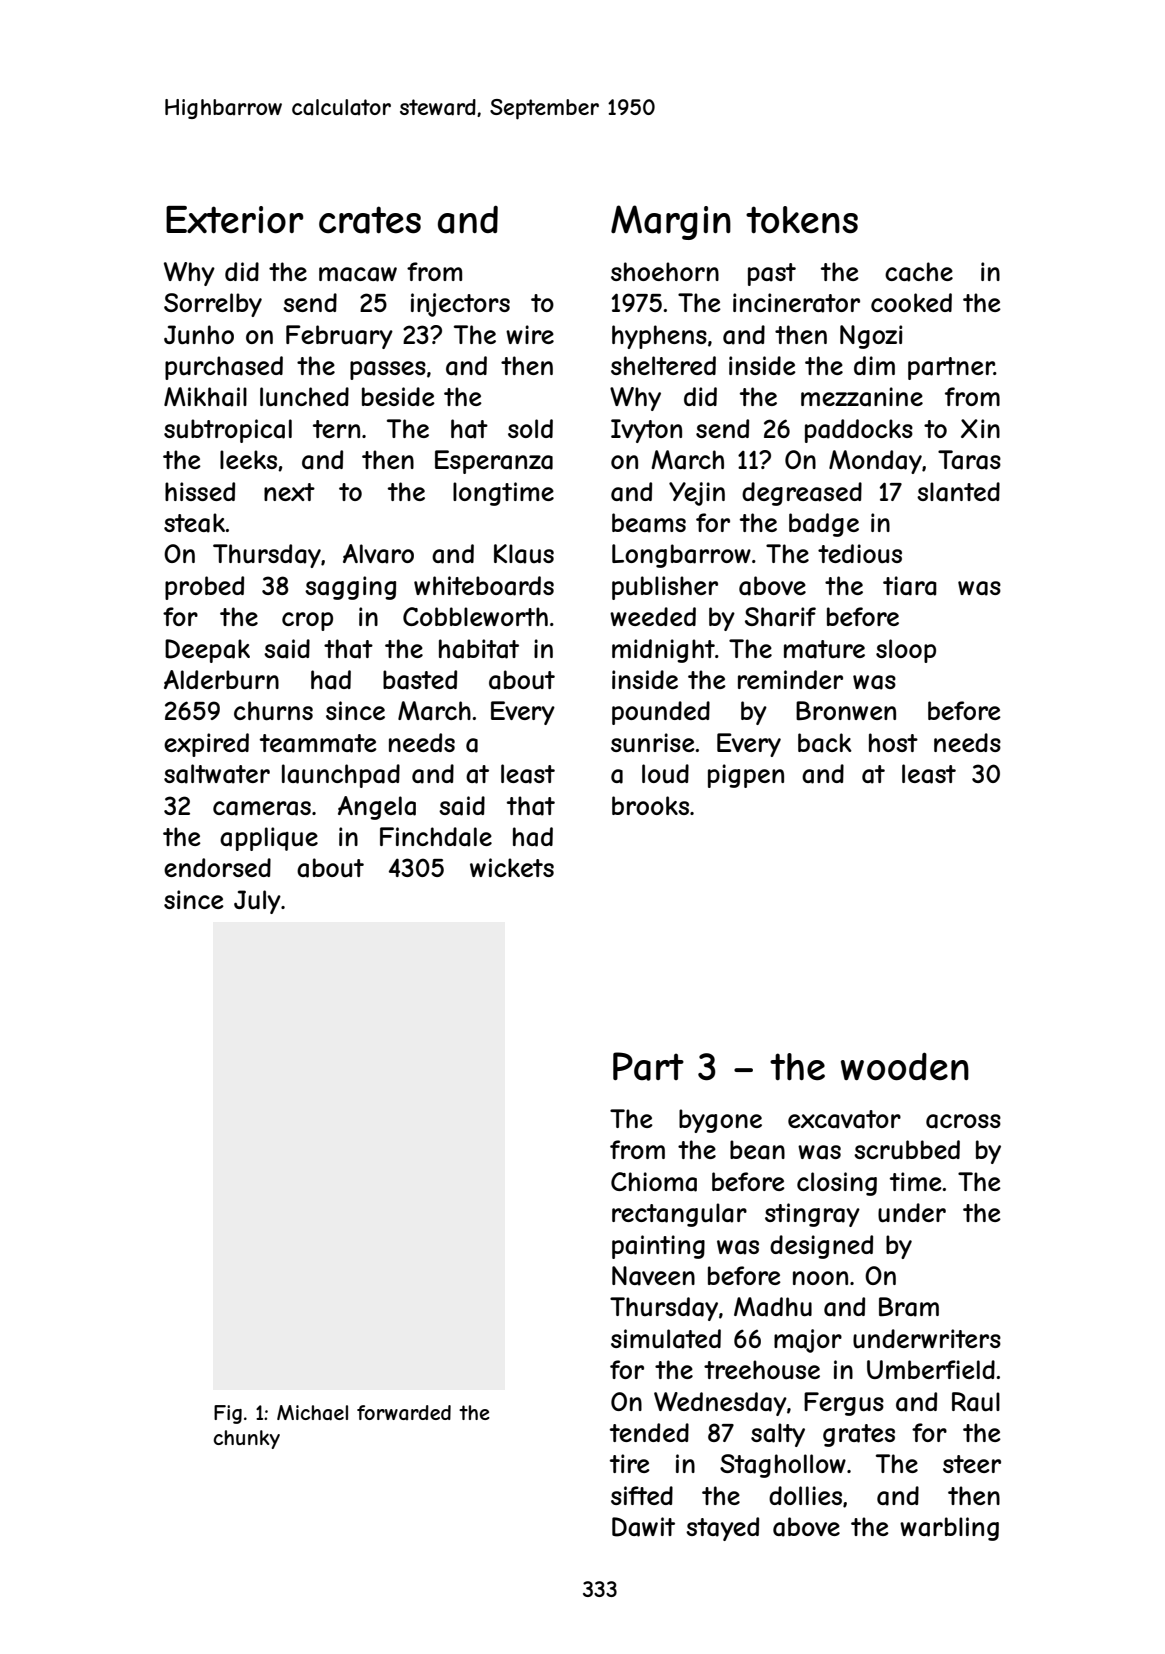 Image resolution: width=1165 pixels, height=1654 pixels. Describe the element at coordinates (661, 713) in the image. I see `pounded` at that location.
